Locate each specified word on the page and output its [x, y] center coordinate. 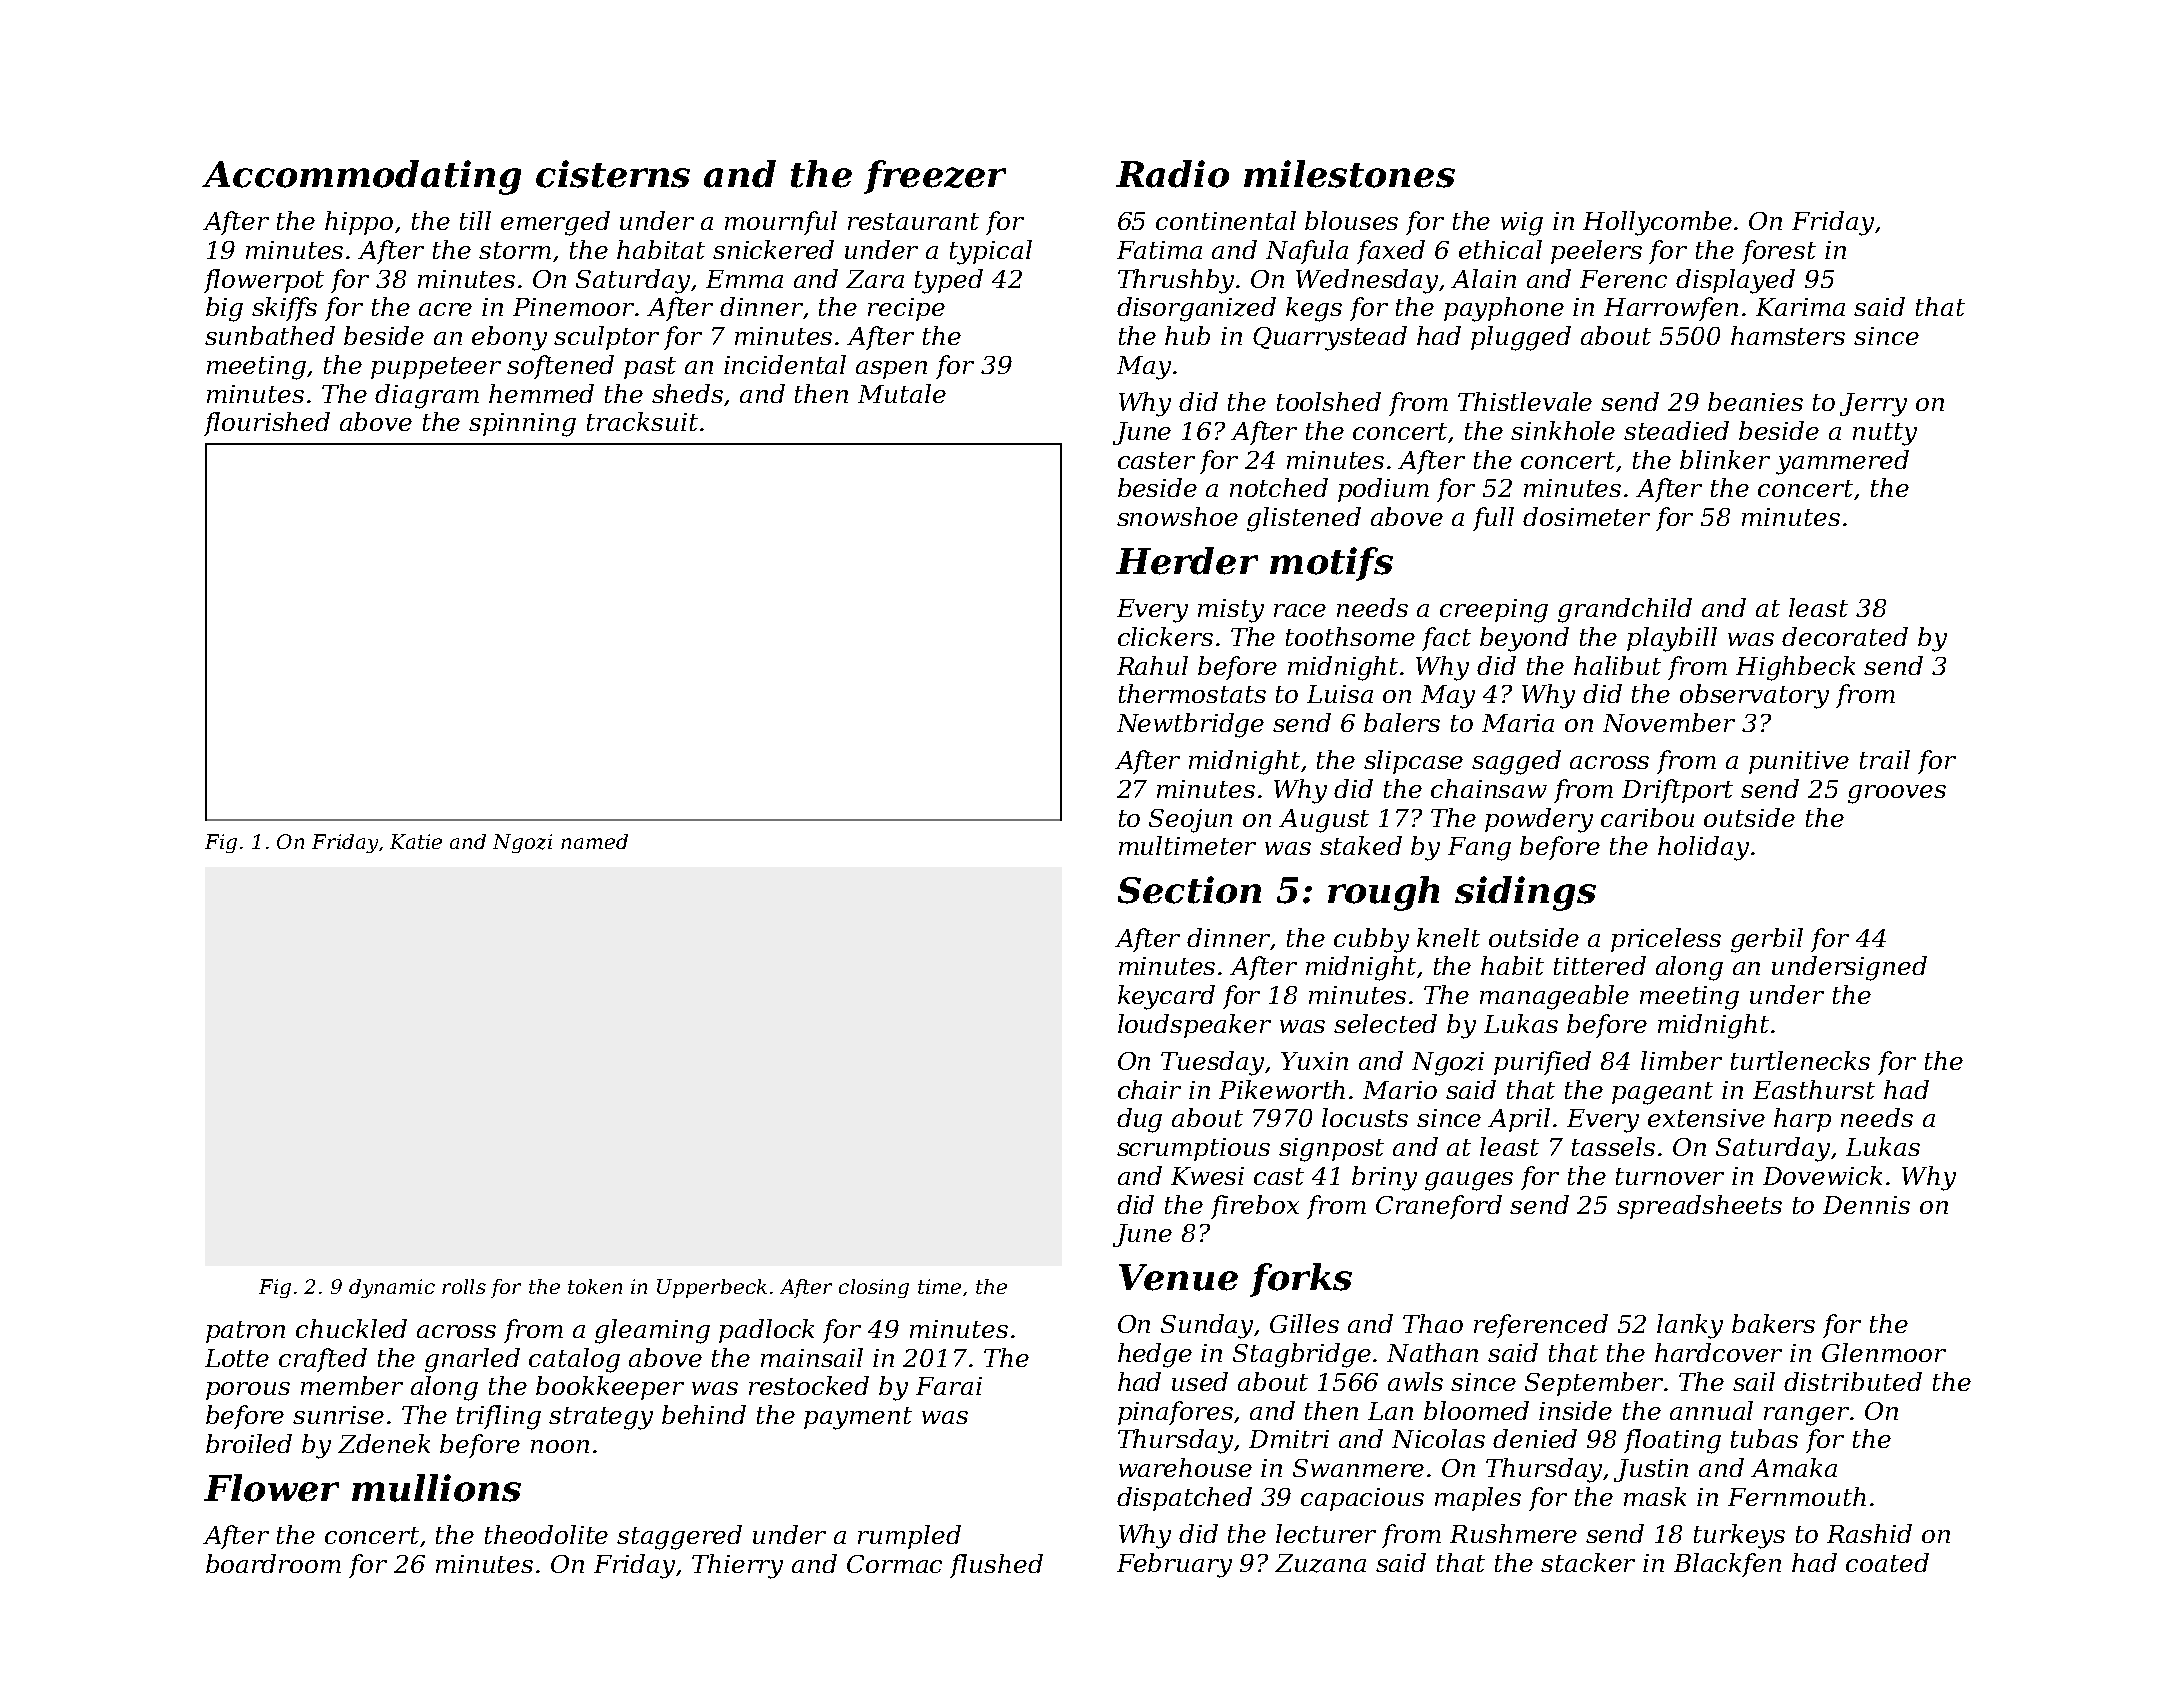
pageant [1662, 1093]
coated [1887, 1562]
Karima [1800, 307]
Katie [416, 841]
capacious [1362, 1499]
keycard [1166, 997]
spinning [522, 425]
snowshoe [1177, 516]
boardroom [273, 1563]
